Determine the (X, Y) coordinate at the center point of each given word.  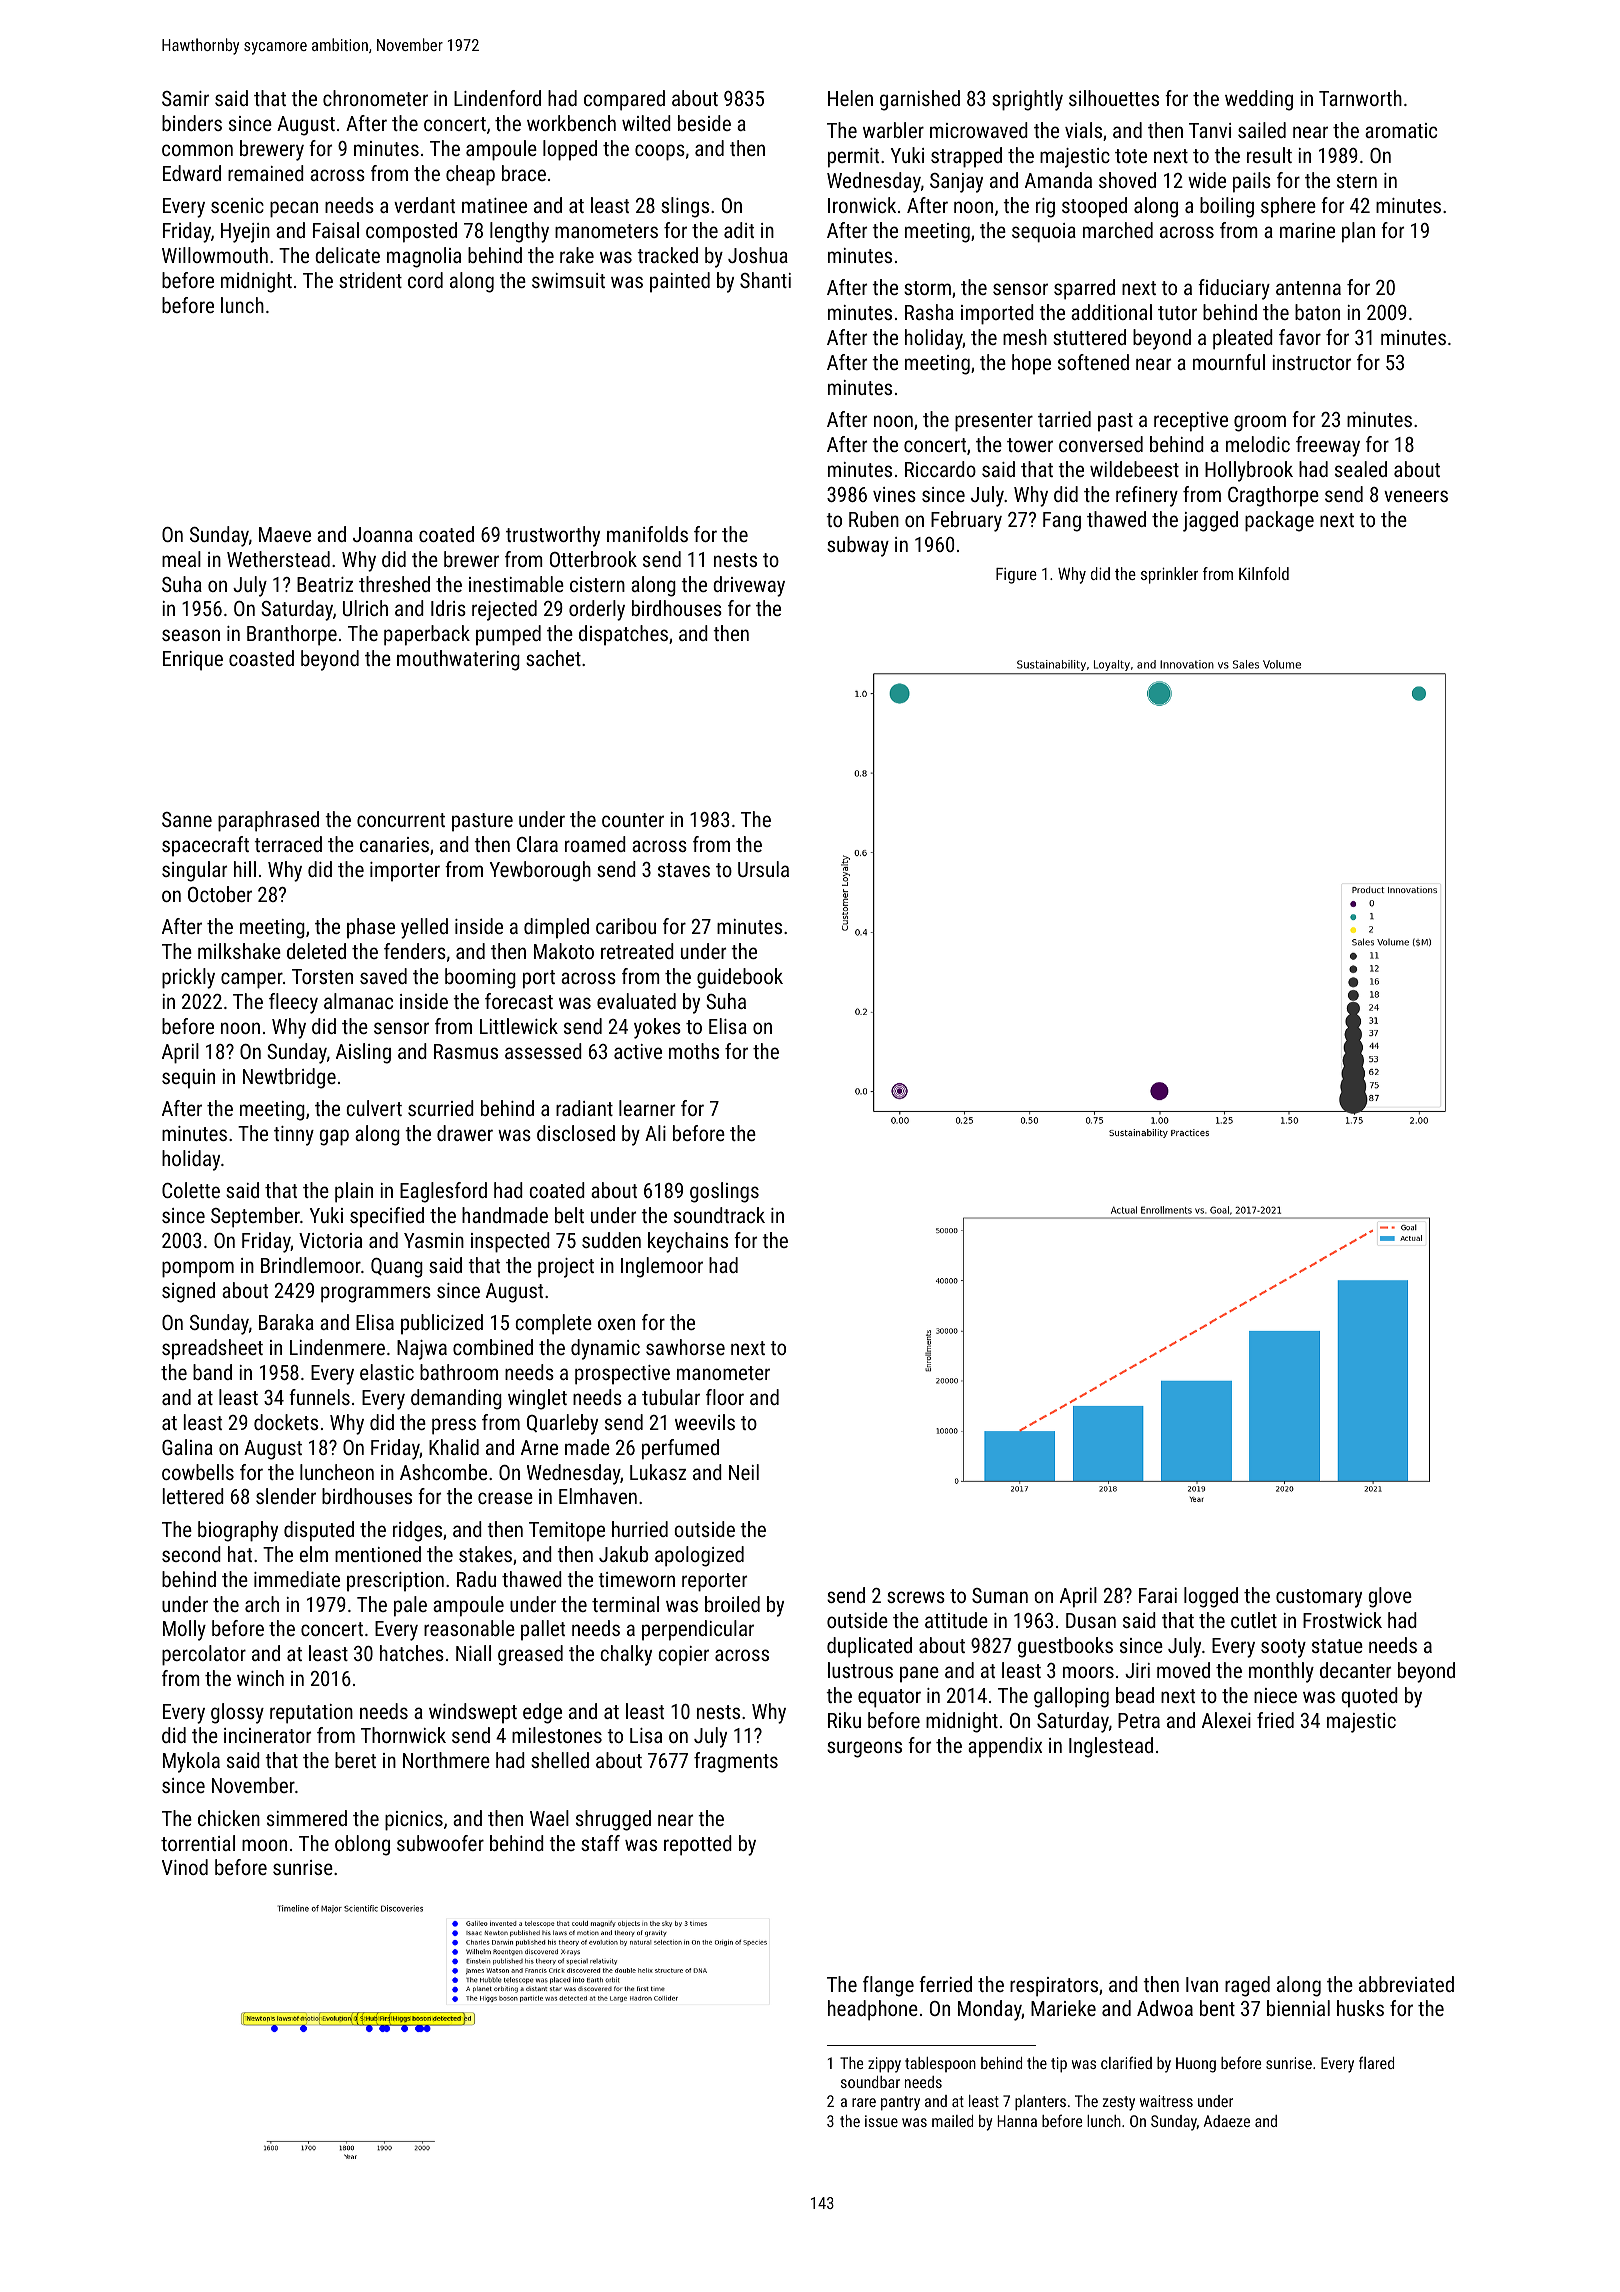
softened (1093, 362)
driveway (749, 586)
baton (1317, 312)
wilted (646, 123)
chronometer (375, 98)
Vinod (185, 1867)
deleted (316, 951)
